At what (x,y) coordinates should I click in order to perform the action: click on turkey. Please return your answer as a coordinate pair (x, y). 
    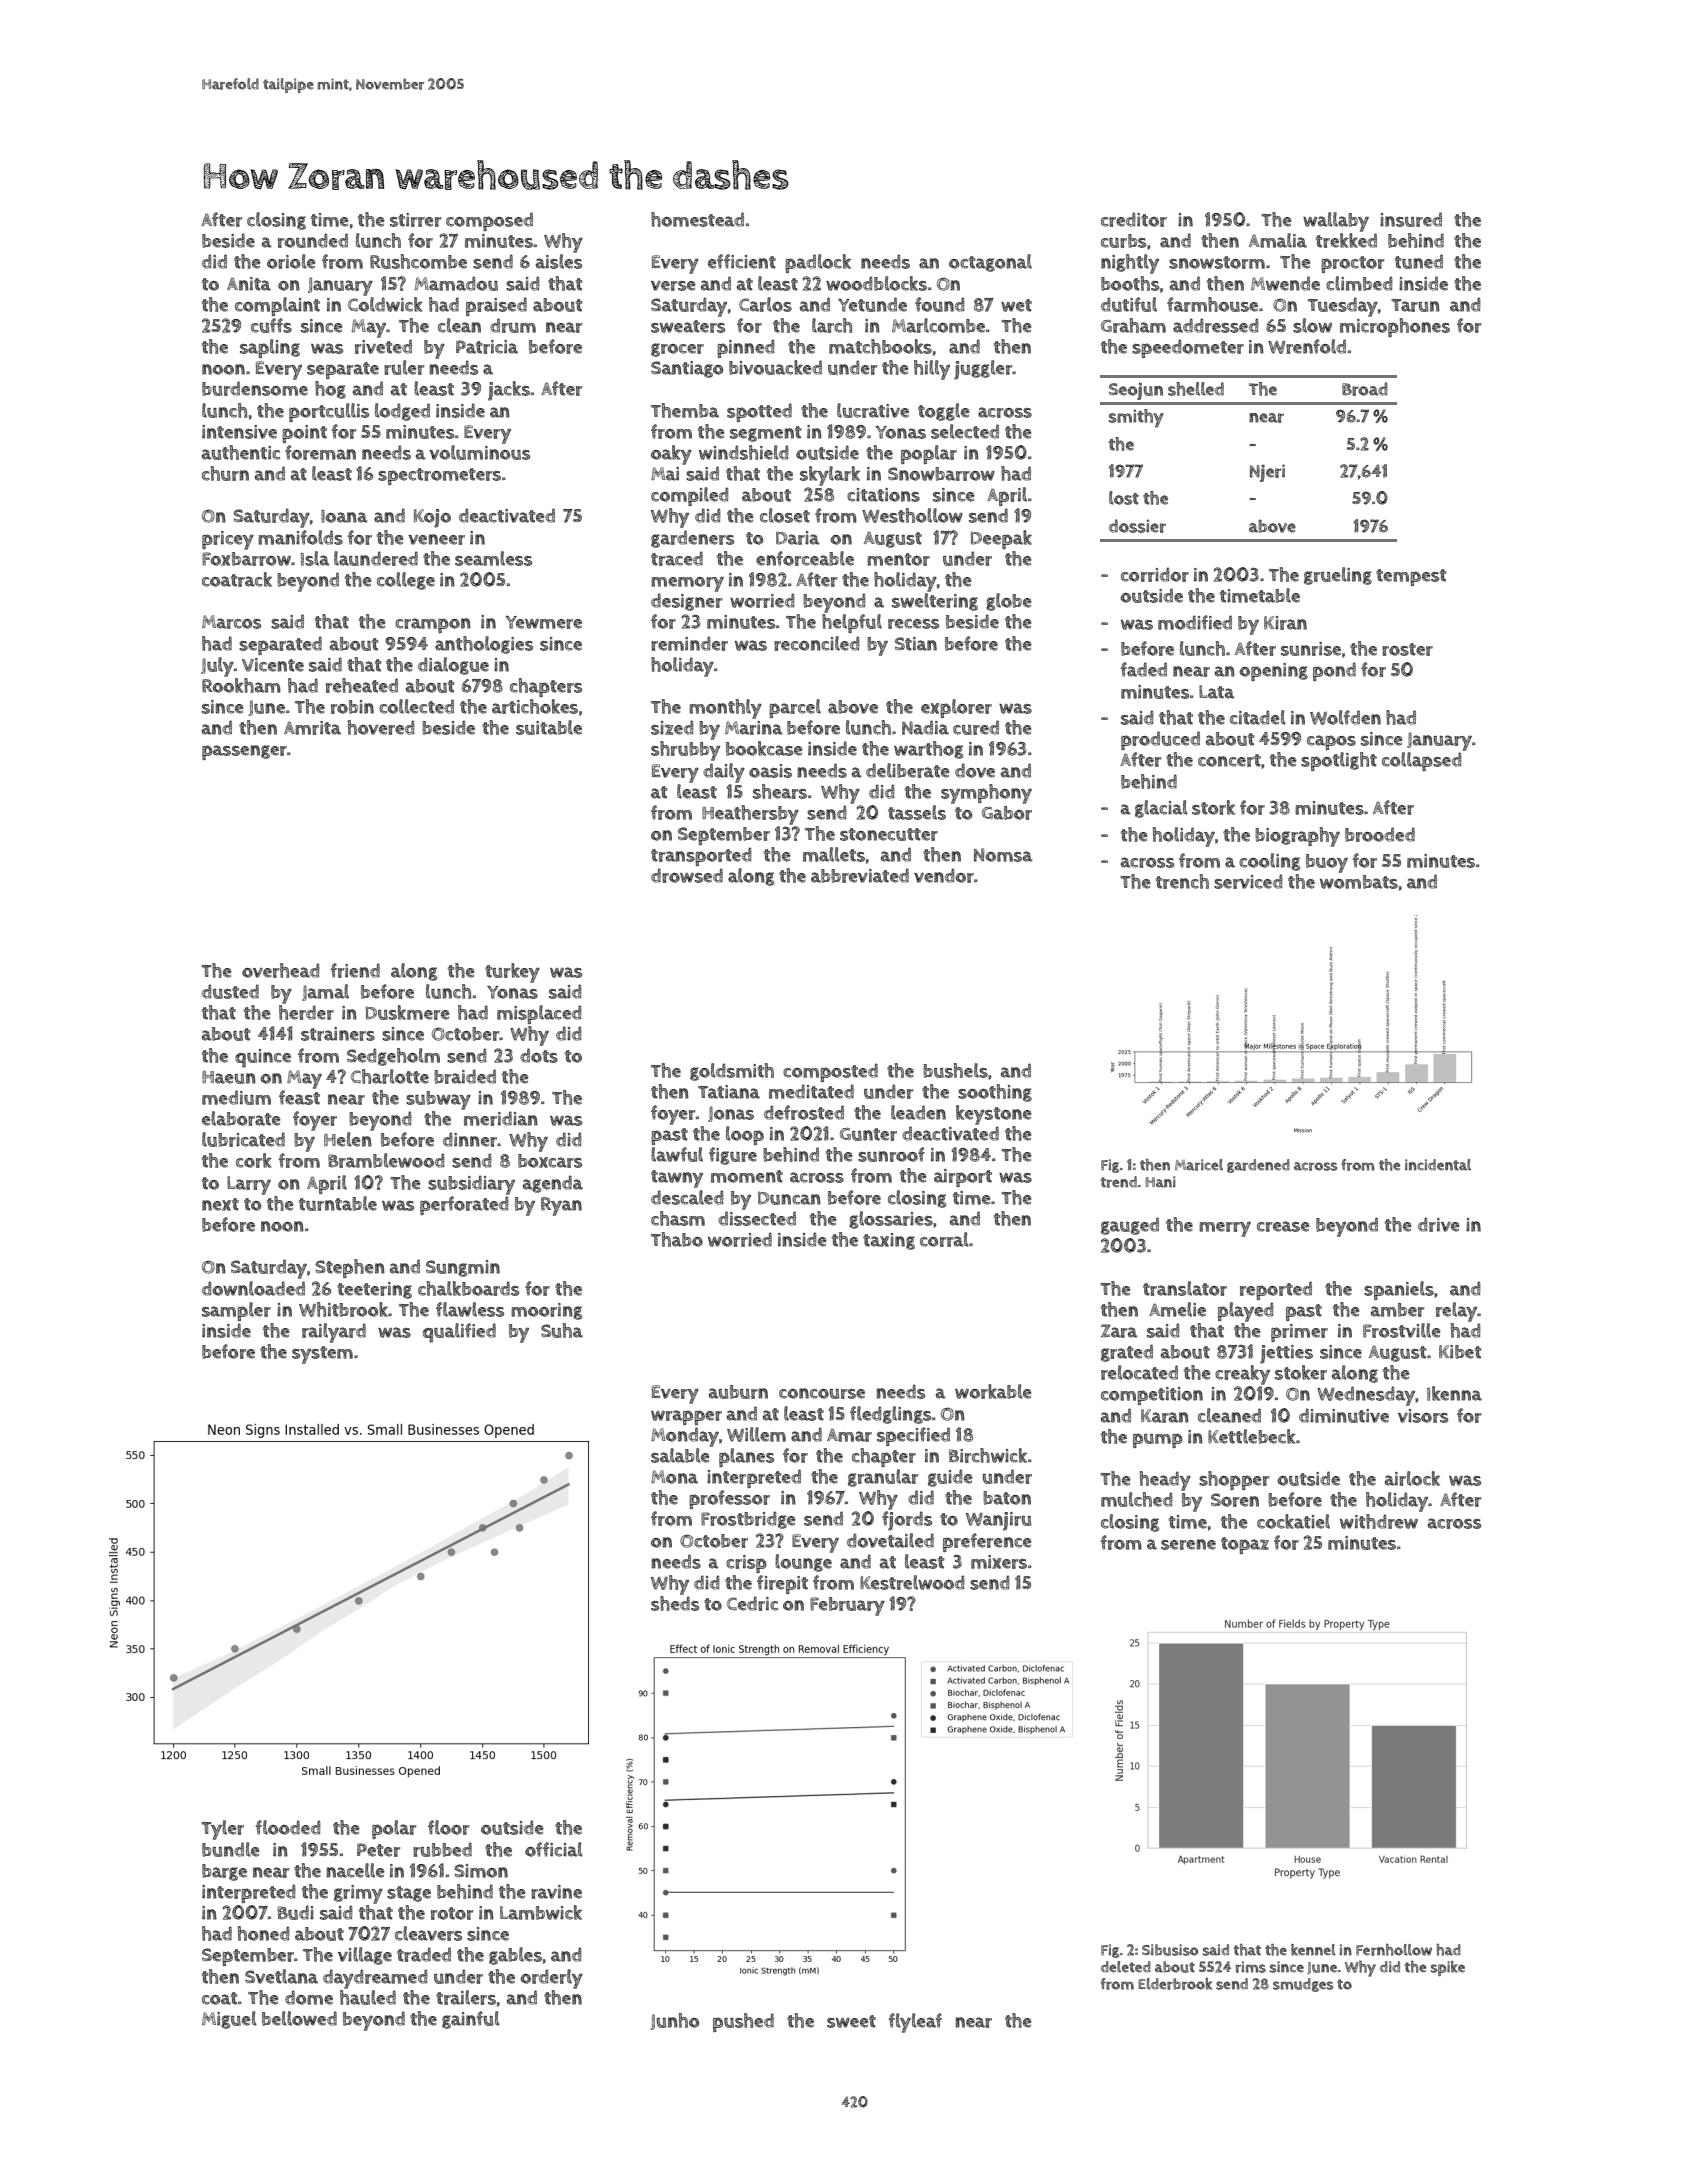
    Looking at the image, I should click on (512, 973).
